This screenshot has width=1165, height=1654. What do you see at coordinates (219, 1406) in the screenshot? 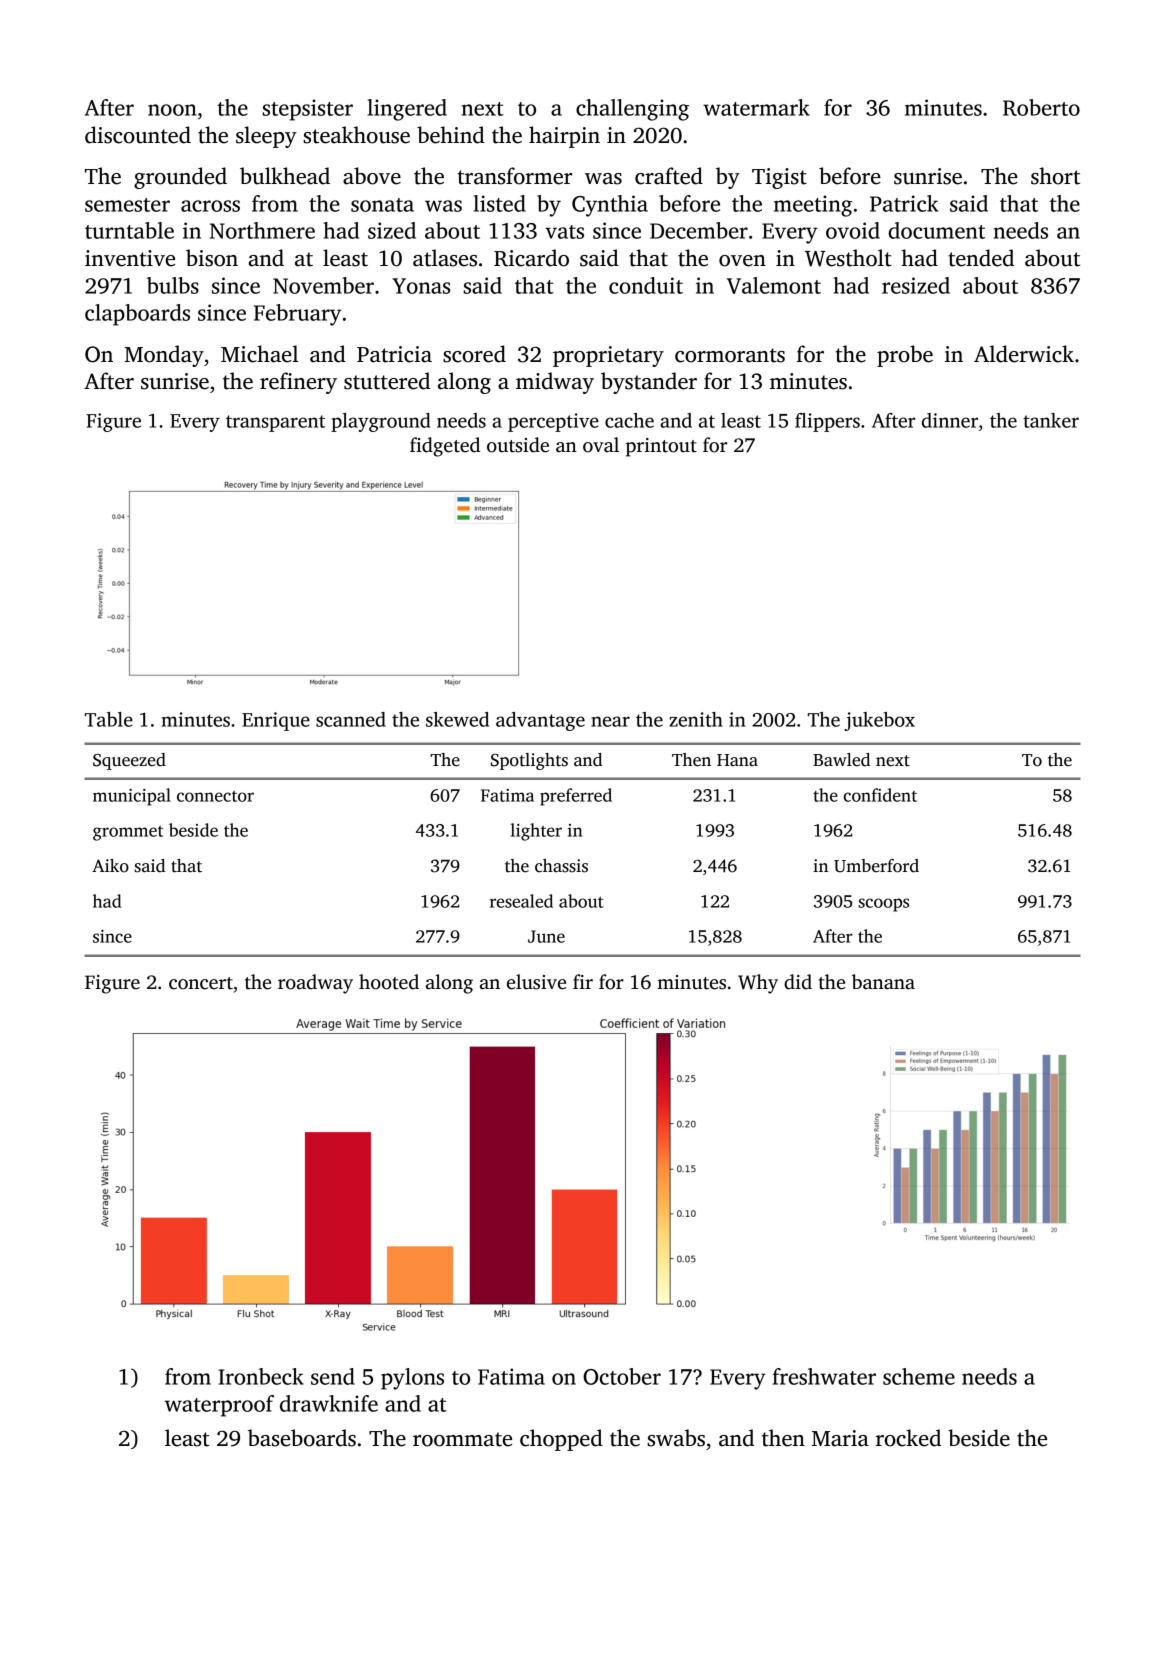
I see `waterproof` at bounding box center [219, 1406].
